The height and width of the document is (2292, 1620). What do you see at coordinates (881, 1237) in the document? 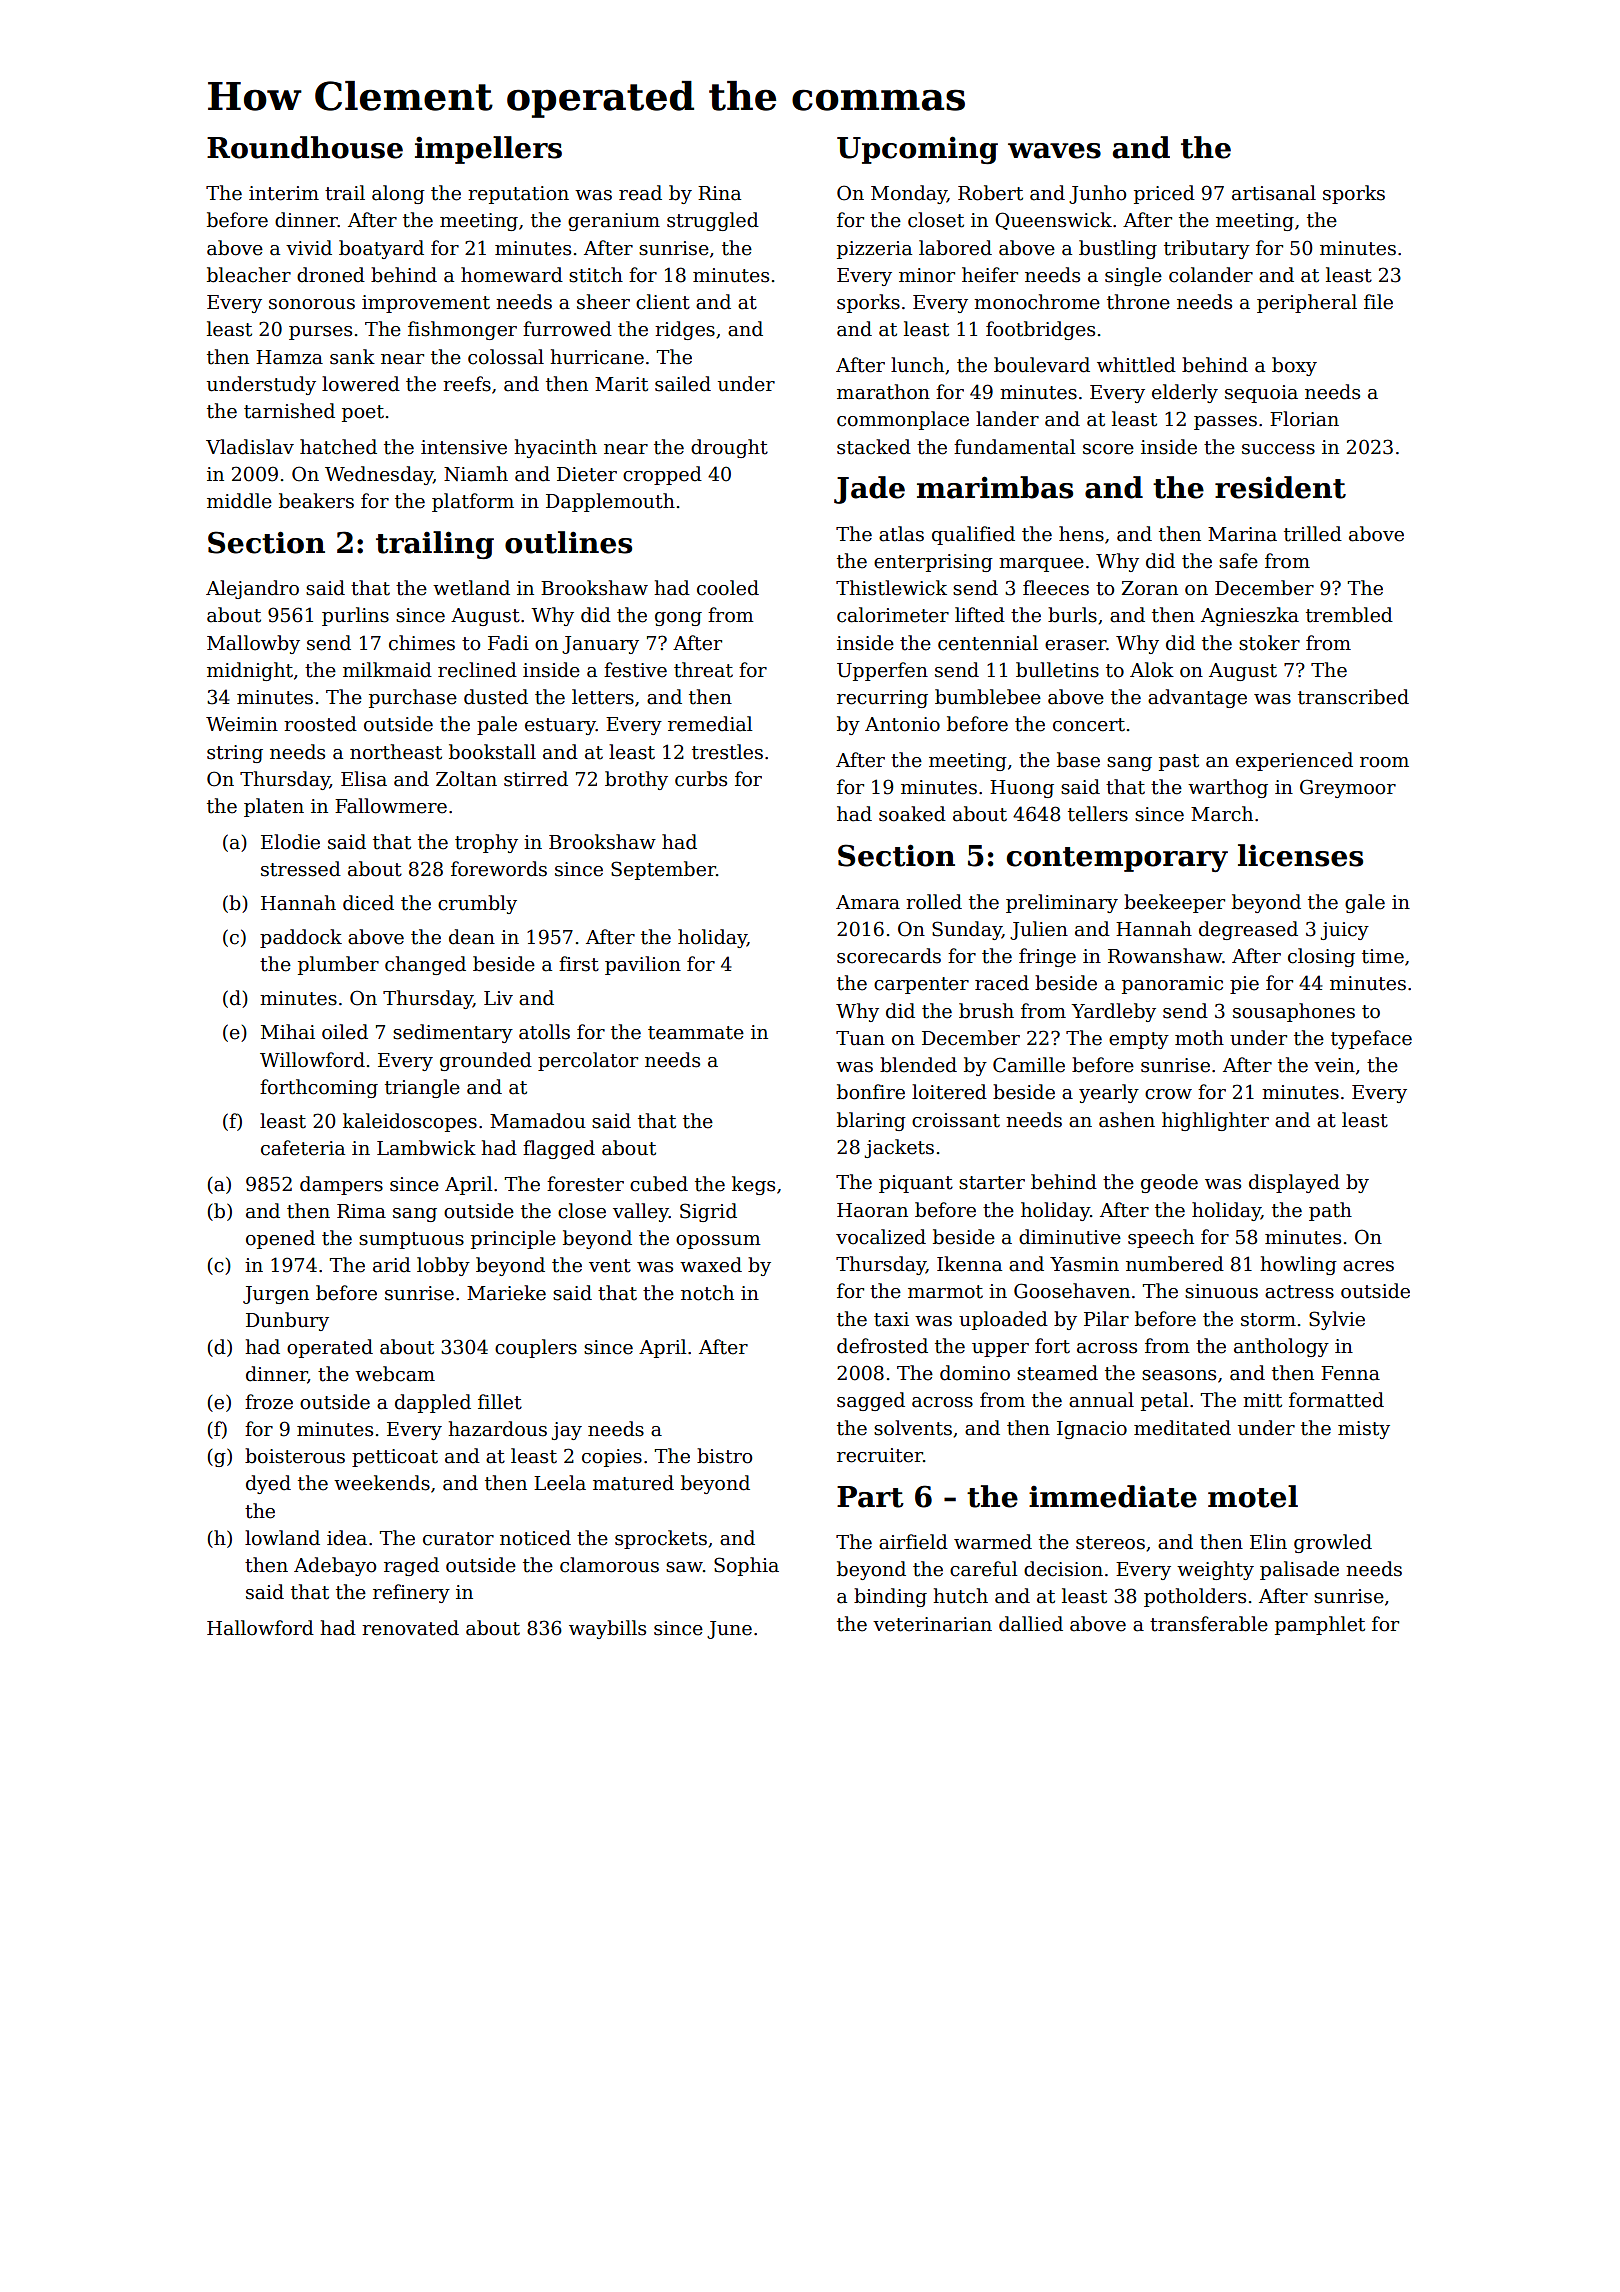
I see `vocalized` at bounding box center [881, 1237].
